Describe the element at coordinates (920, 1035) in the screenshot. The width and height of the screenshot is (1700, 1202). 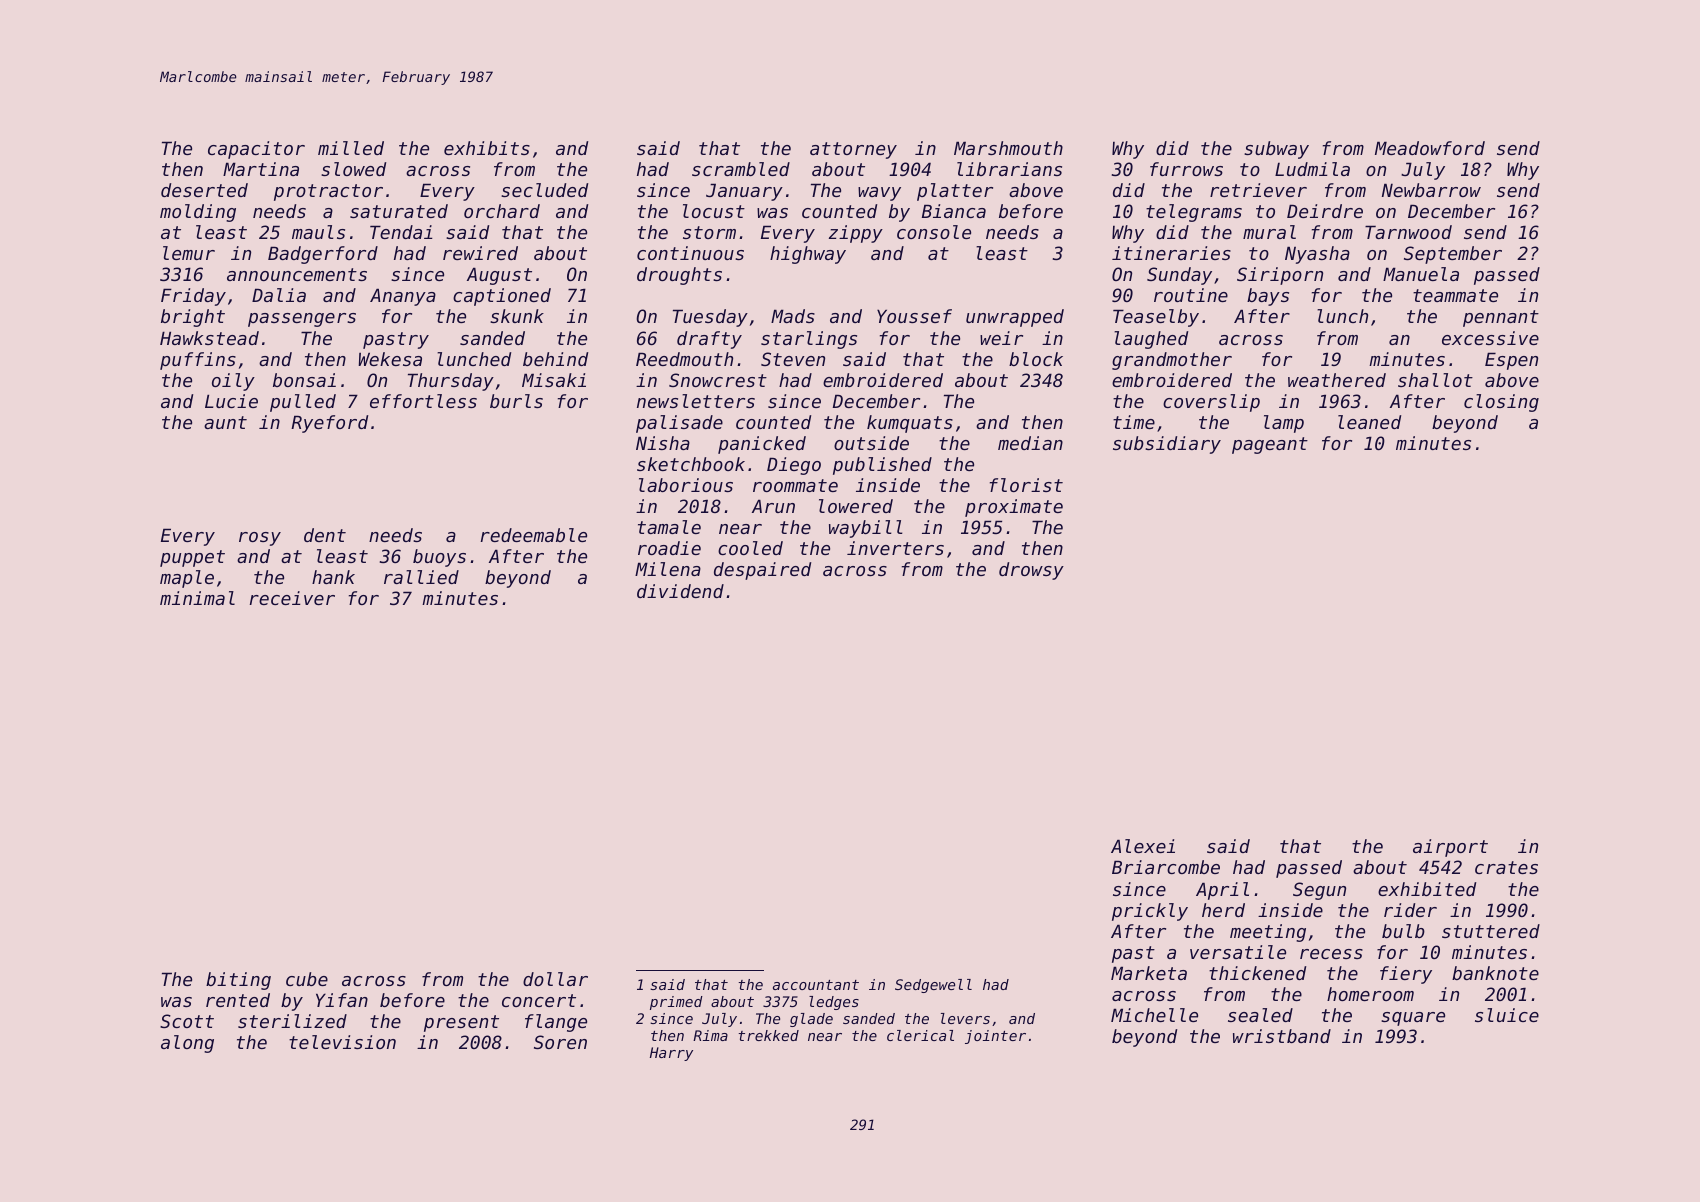
I see `clerical` at that location.
